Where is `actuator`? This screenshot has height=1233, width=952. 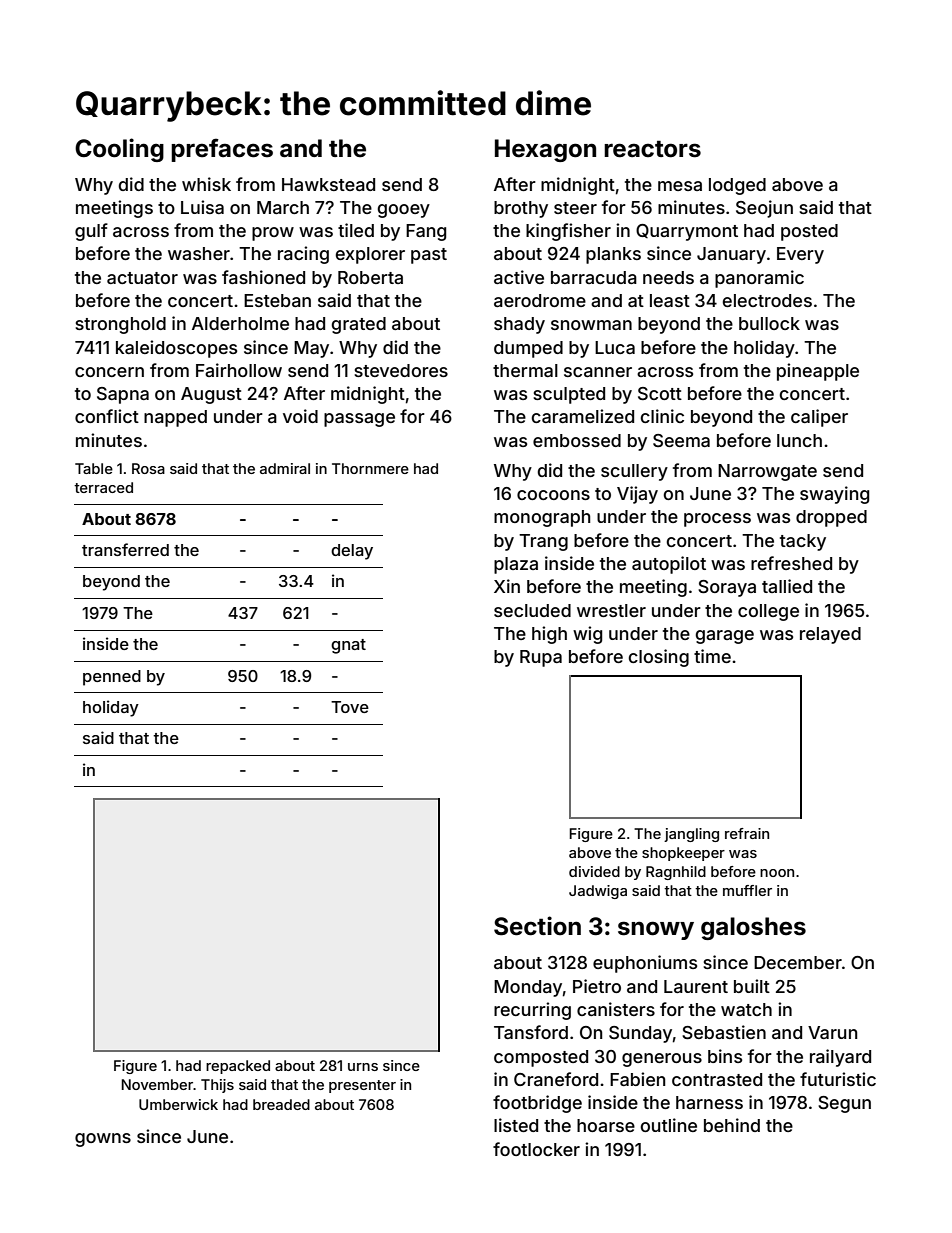 actuator is located at coordinates (142, 278).
